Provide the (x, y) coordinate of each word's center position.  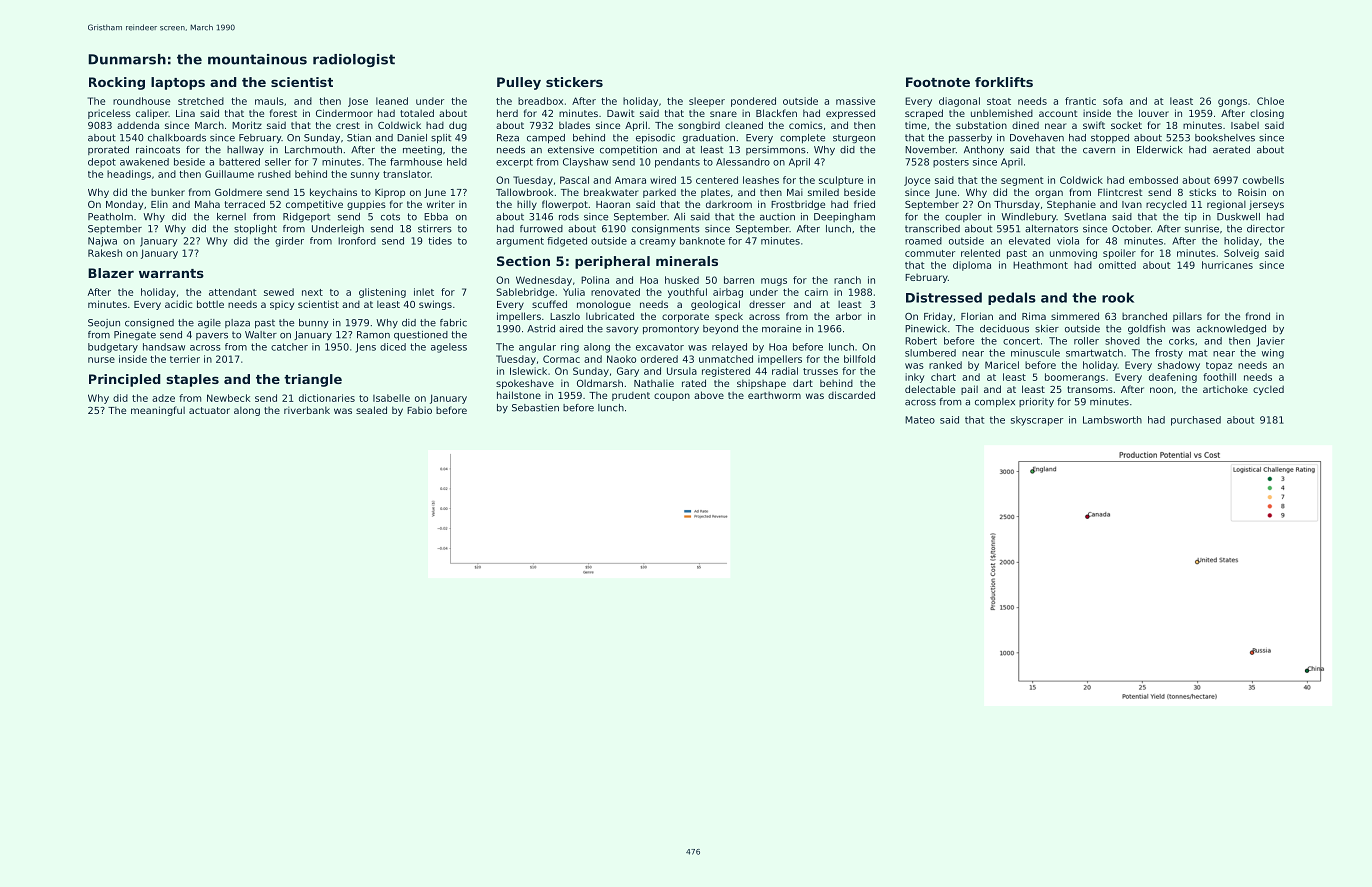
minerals (687, 261)
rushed (274, 174)
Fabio (419, 410)
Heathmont (1040, 265)
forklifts (1004, 82)
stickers (574, 82)
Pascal (574, 180)
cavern (1099, 151)
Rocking (117, 83)
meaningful (158, 411)
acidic (178, 304)
